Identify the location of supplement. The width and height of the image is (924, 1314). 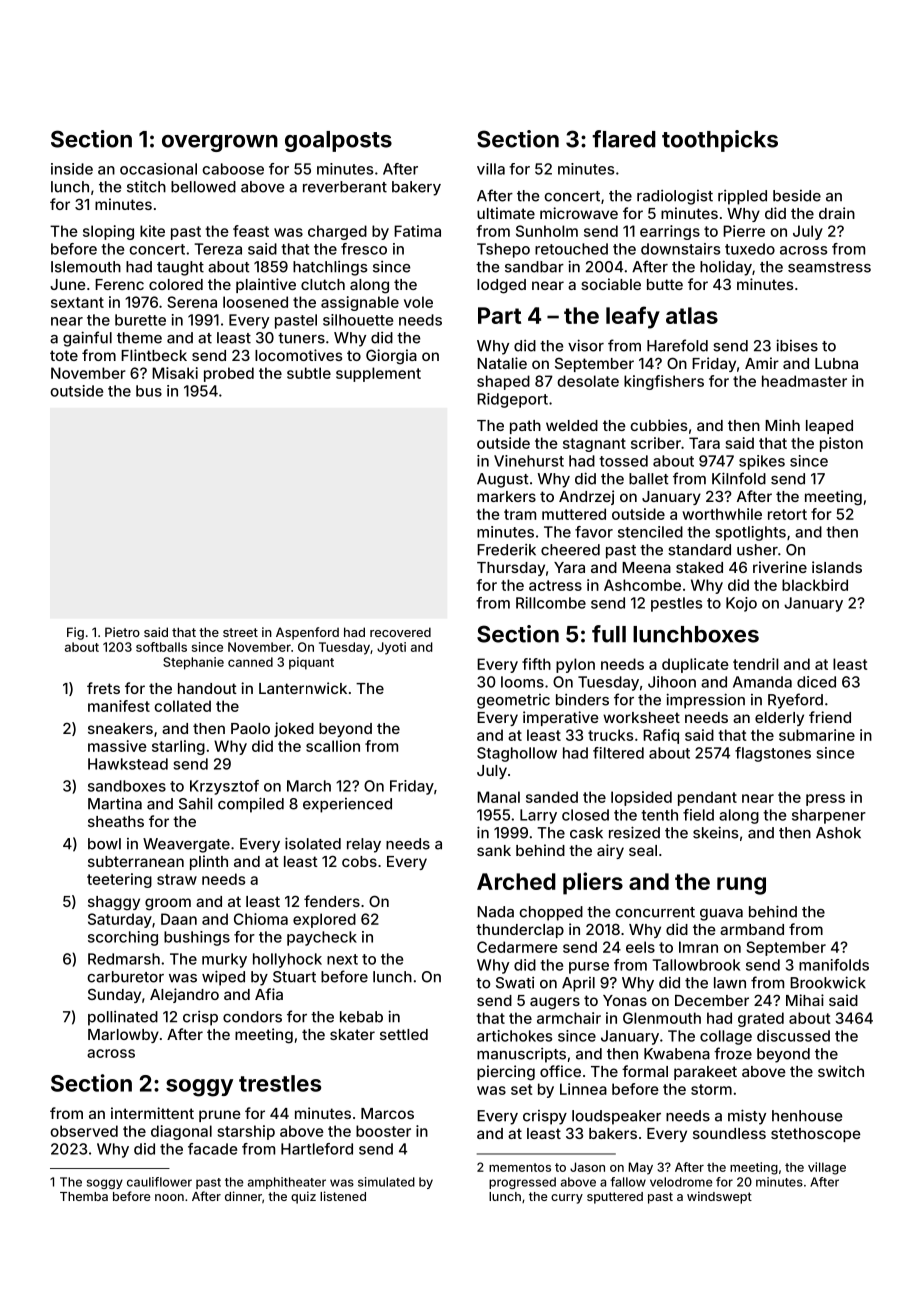
(378, 374).
